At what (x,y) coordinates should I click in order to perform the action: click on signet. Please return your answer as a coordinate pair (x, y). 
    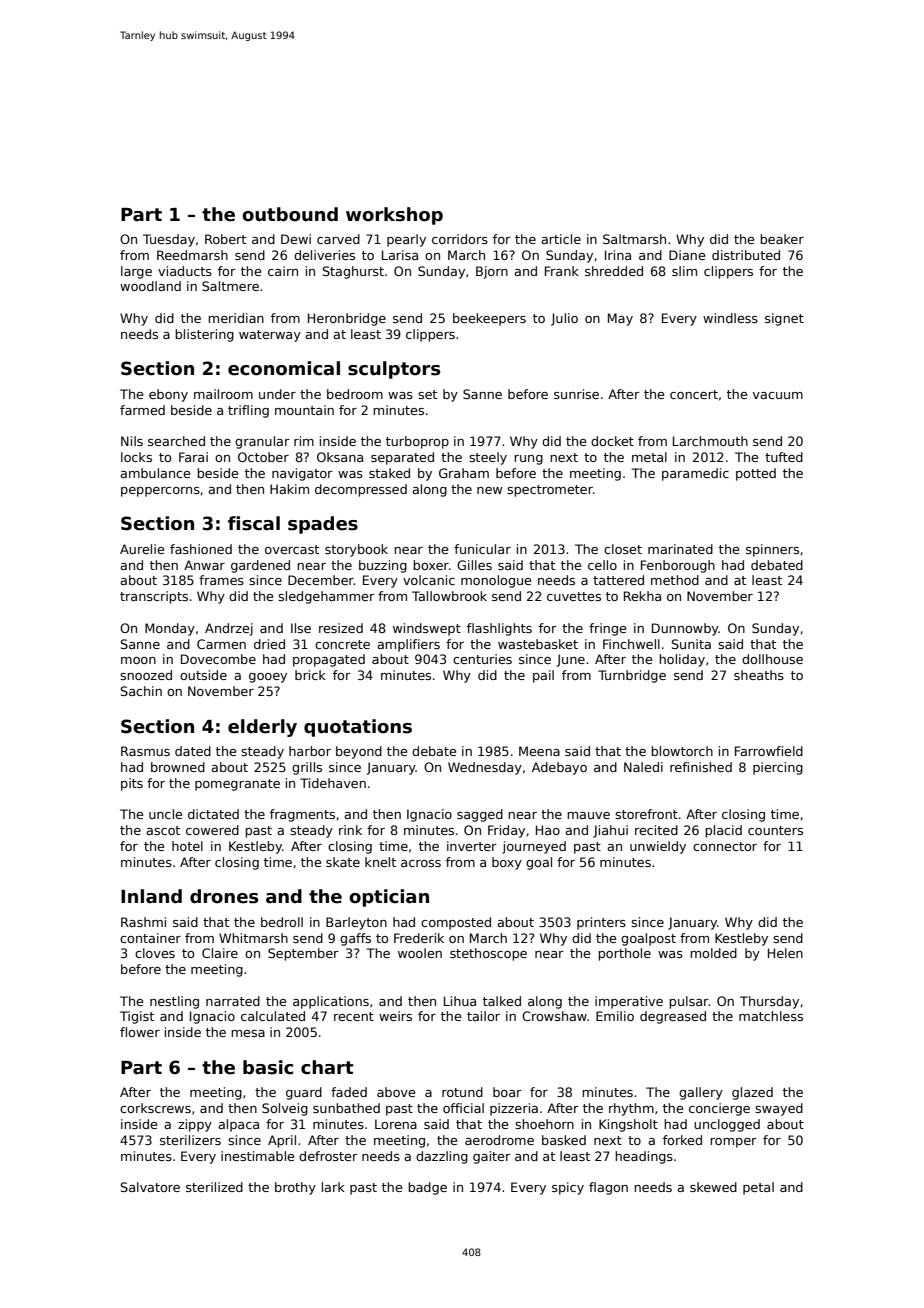
    Looking at the image, I should click on (784, 319).
